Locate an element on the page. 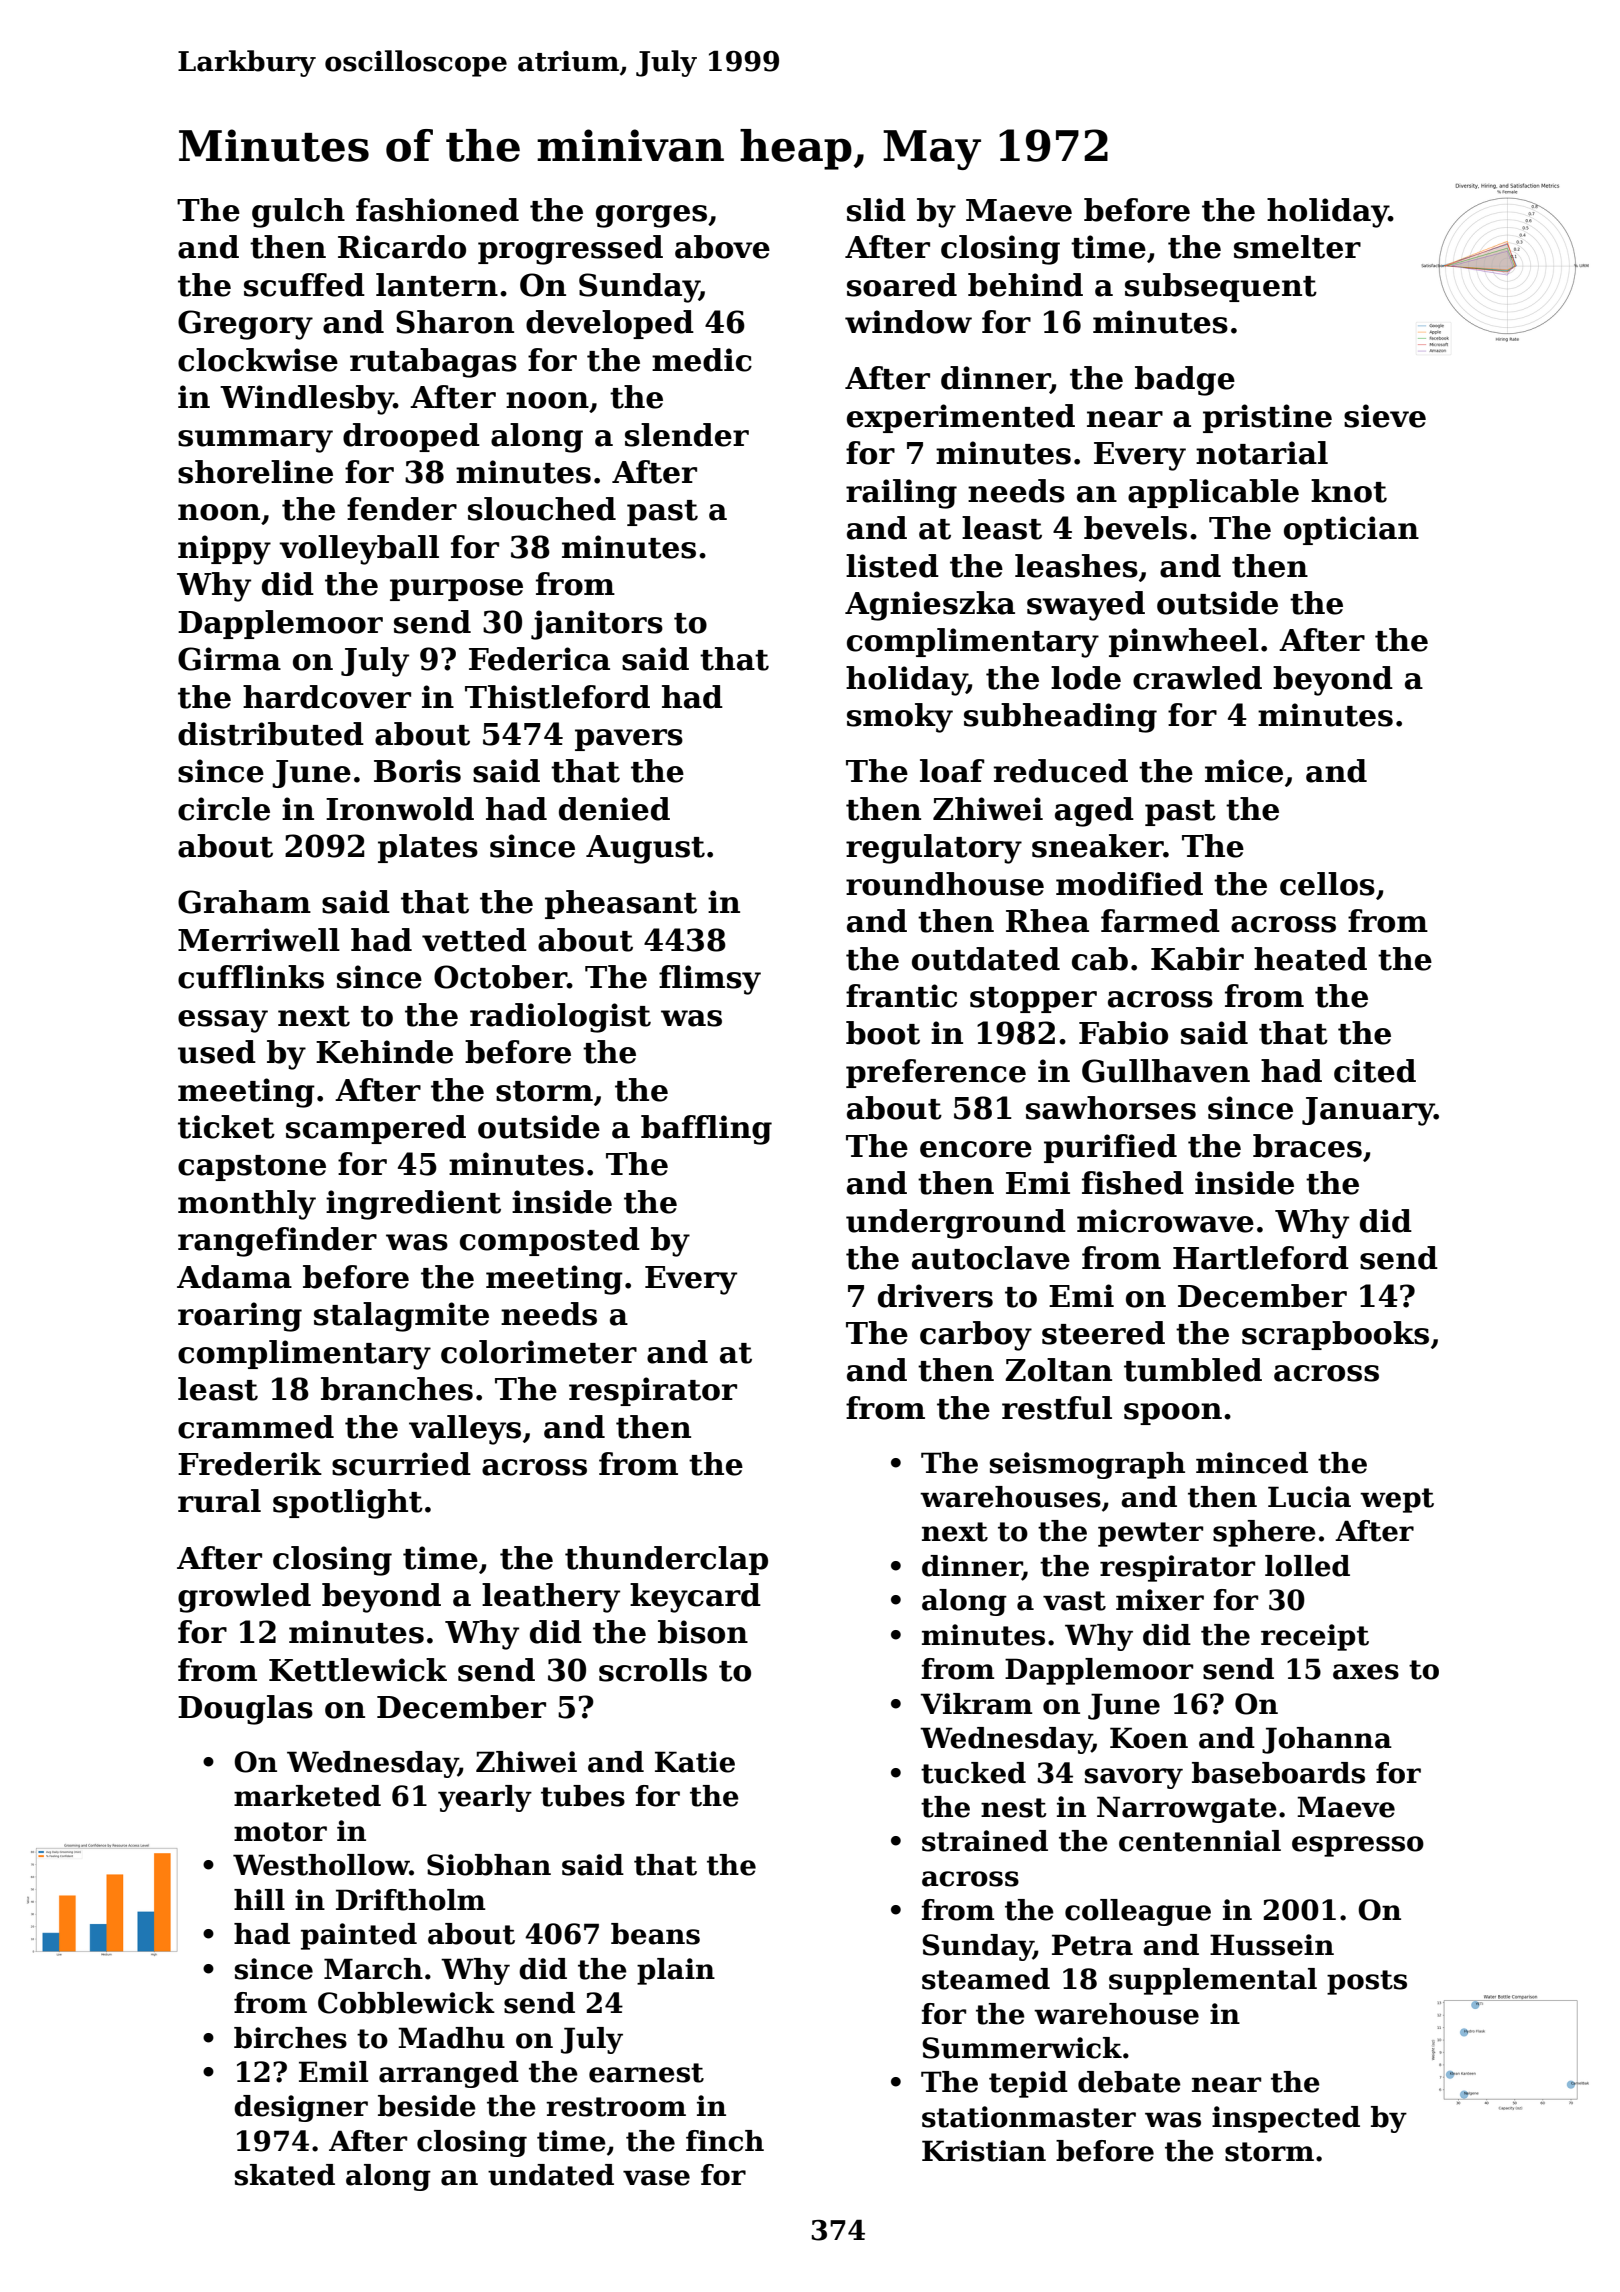  purpose is located at coordinates (456, 590).
